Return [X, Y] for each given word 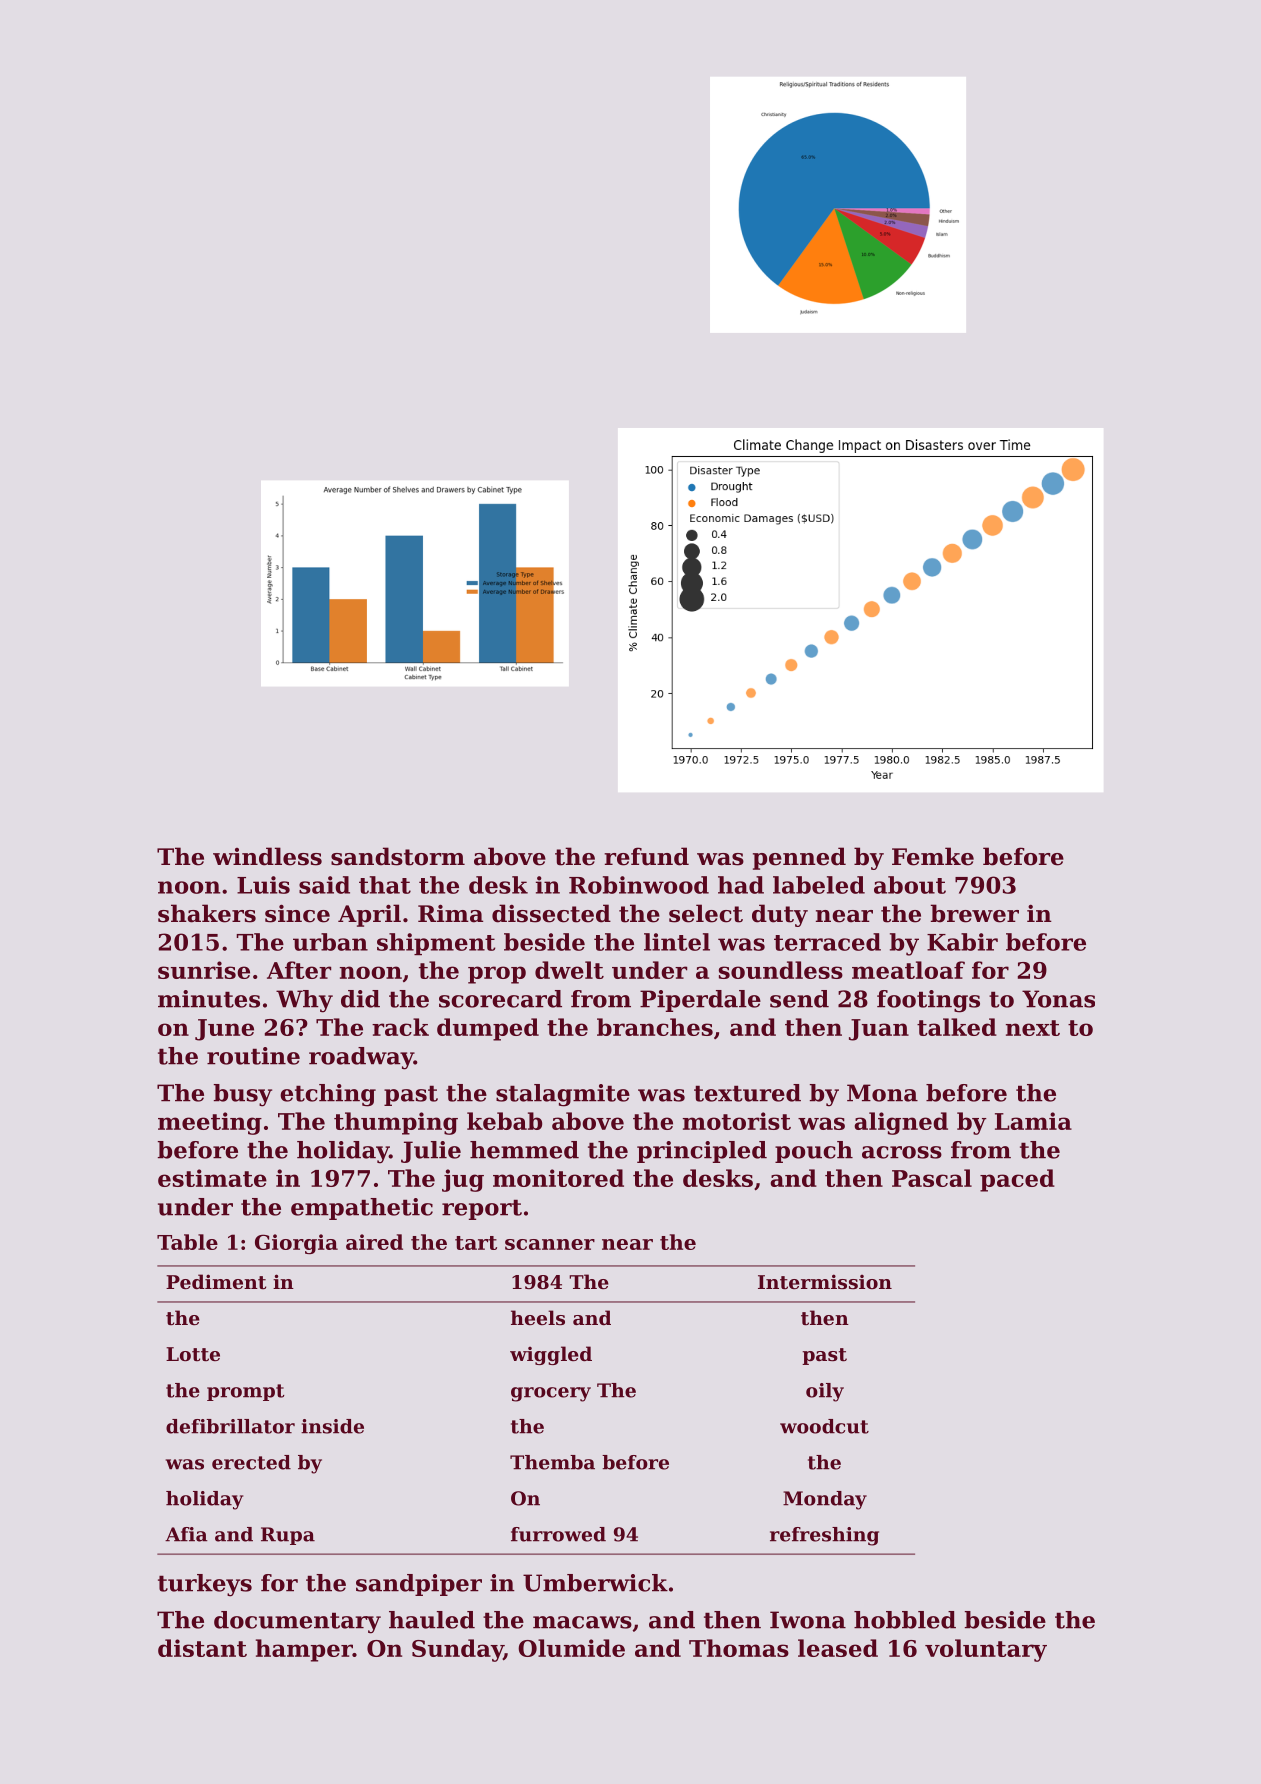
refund [646, 856]
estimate [212, 1178]
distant [202, 1648]
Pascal [932, 1178]
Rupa [288, 1536]
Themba [552, 1462]
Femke [933, 856]
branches [655, 1027]
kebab [504, 1121]
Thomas [739, 1648]
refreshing [824, 1536]
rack [400, 1027]
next [1033, 1028]
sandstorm [398, 856]
